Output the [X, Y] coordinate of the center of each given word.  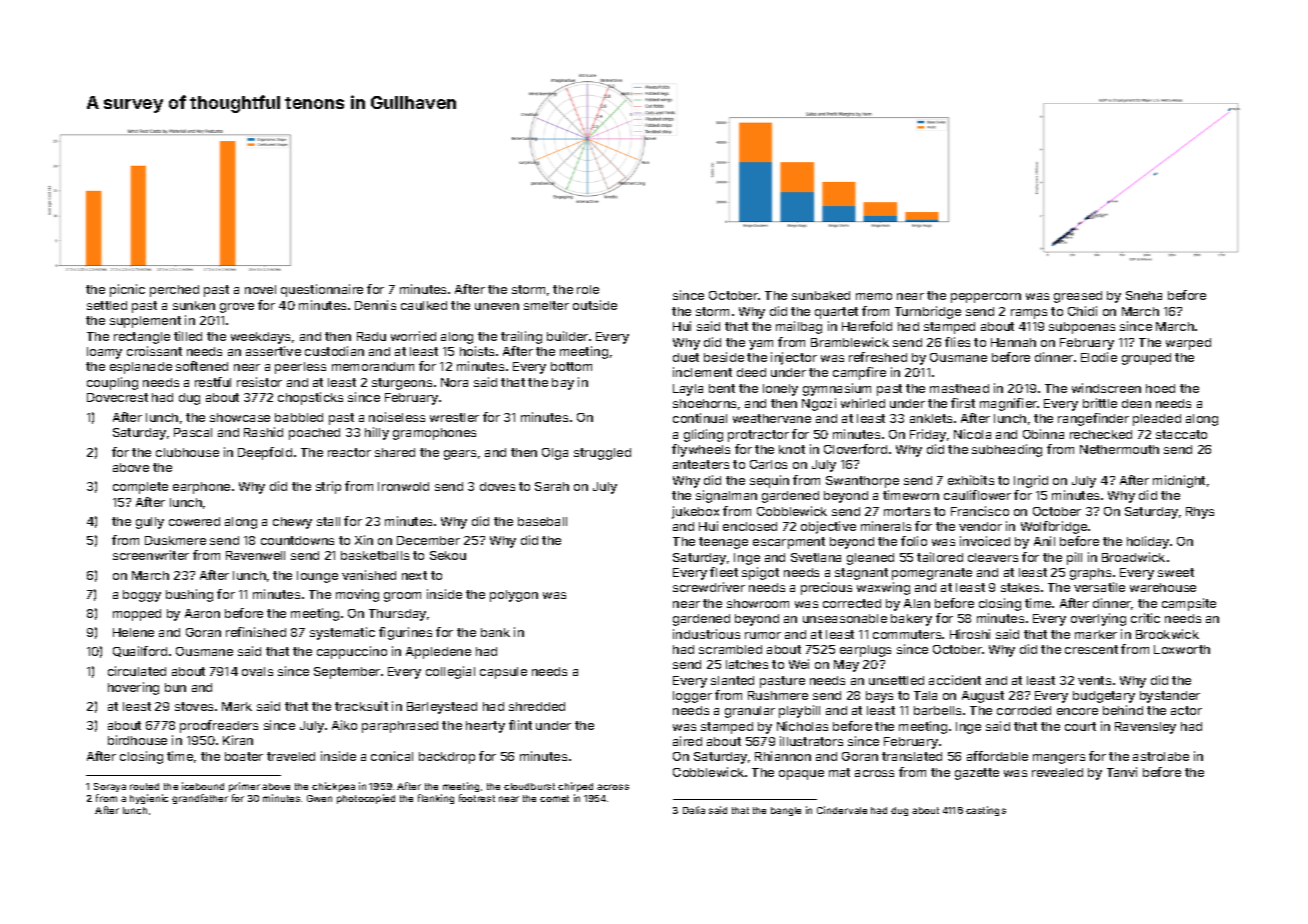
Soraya [110, 787]
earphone [201, 488]
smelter [546, 305]
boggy [142, 596]
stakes [1020, 587]
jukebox [695, 512]
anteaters [701, 464]
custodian [334, 351]
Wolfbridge [1054, 527]
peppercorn [986, 298]
